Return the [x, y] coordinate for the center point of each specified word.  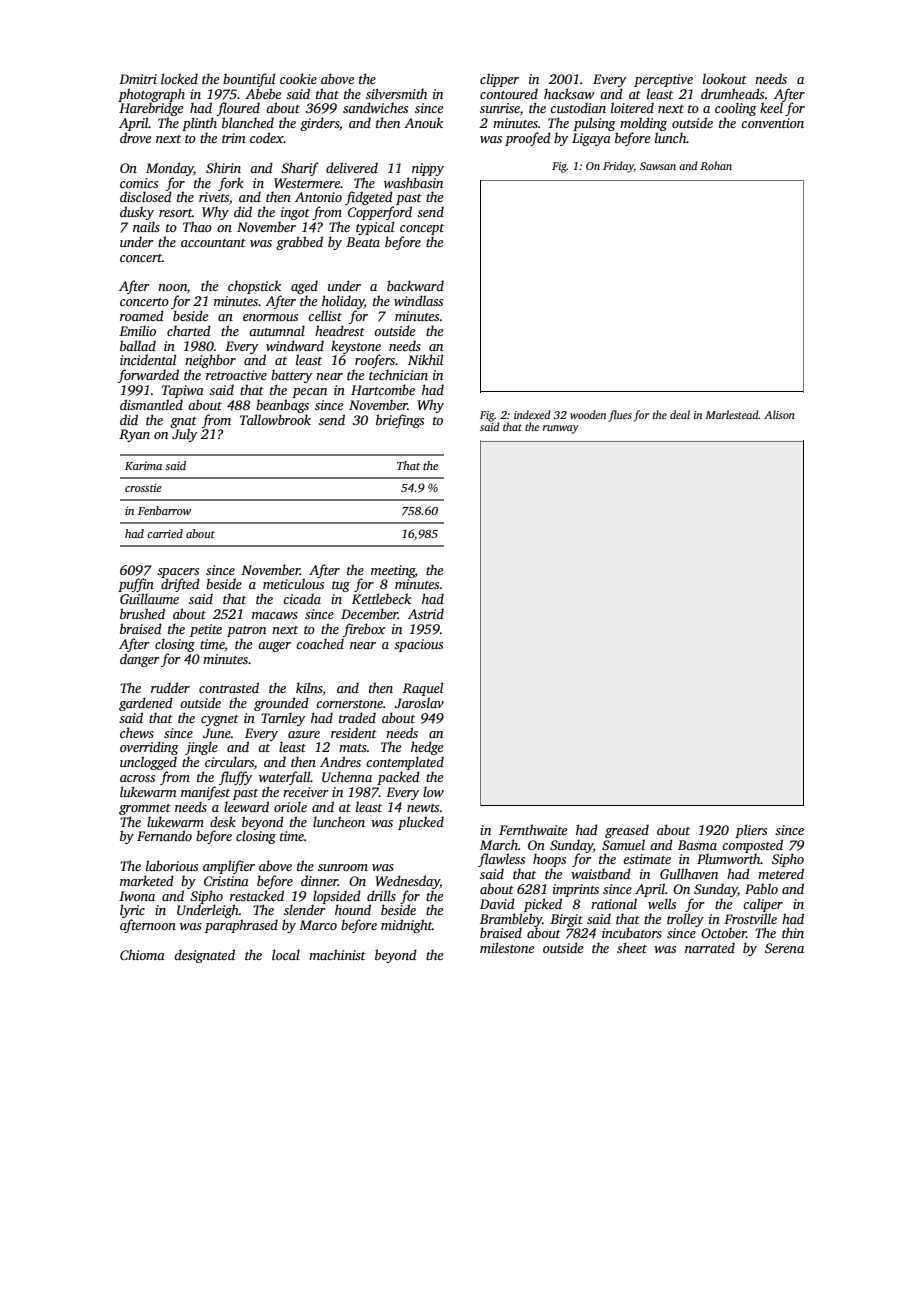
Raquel [423, 689]
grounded [281, 704]
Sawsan [658, 166]
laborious [172, 865]
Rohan [716, 165]
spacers [178, 573]
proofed [528, 139]
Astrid [426, 613]
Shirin [223, 167]
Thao [197, 226]
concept [422, 229]
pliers [751, 831]
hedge [427, 748]
